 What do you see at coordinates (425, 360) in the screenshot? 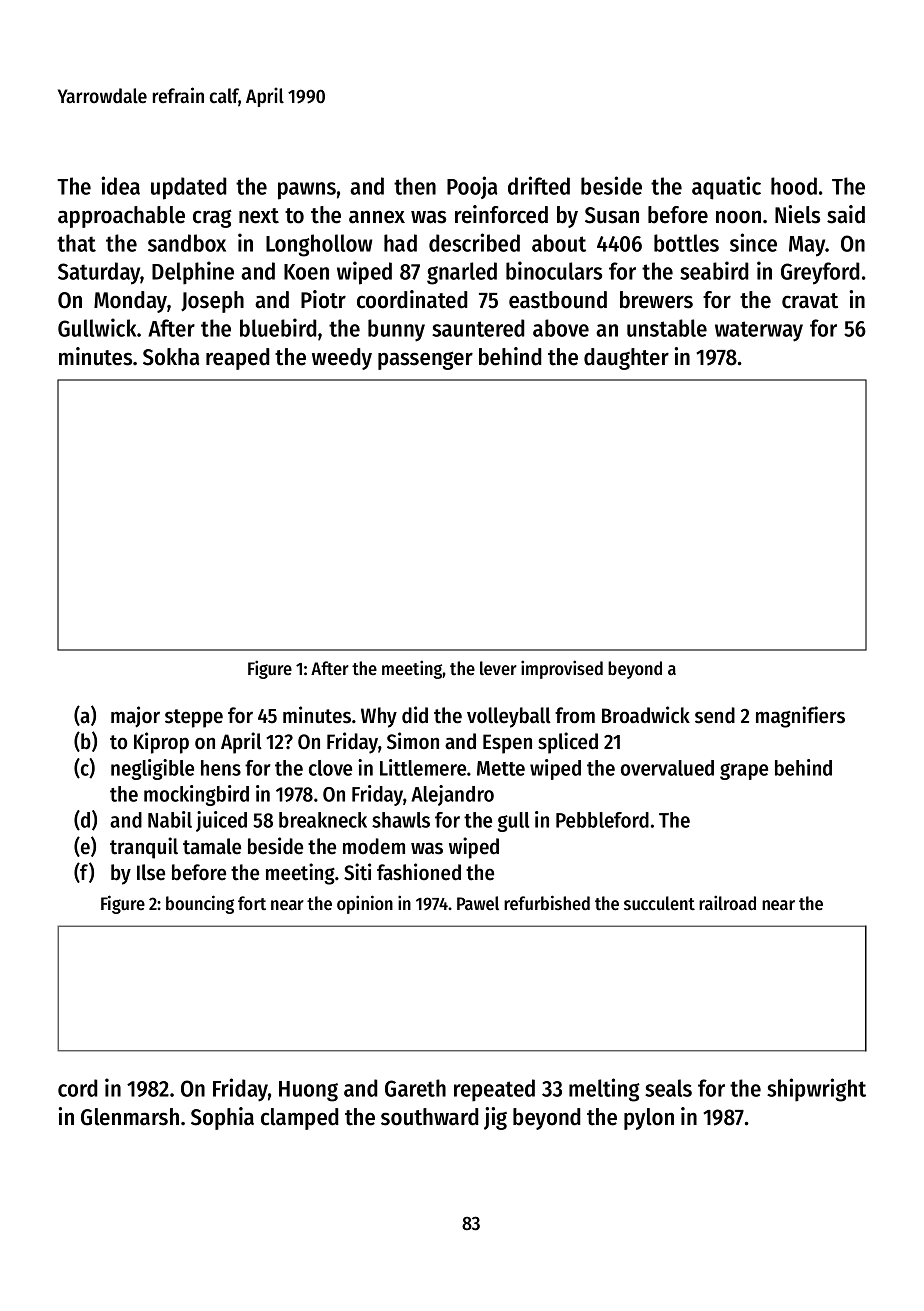
I see `passenger` at bounding box center [425, 360].
